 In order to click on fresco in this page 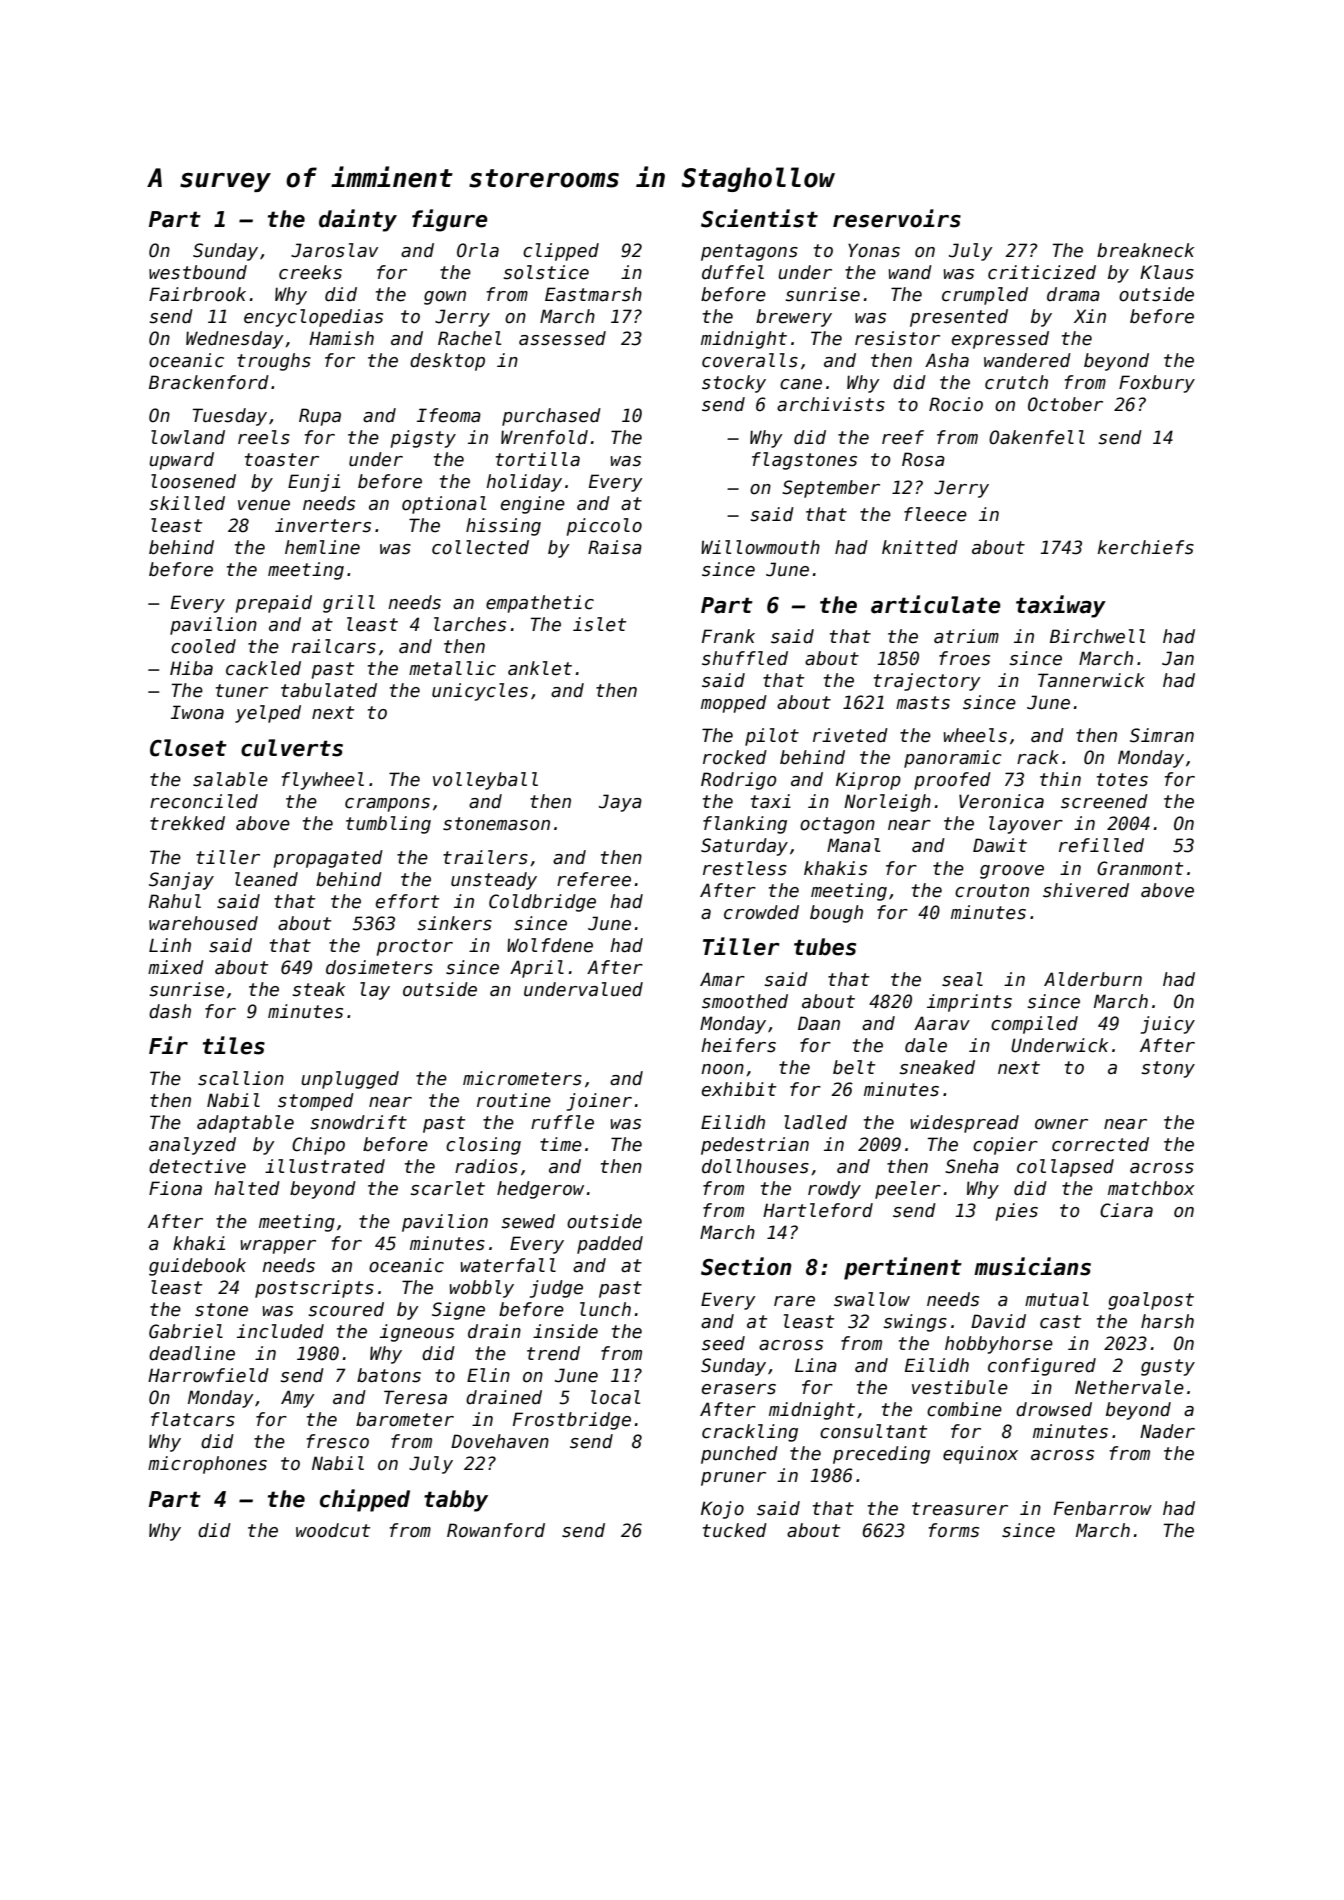, I will do `click(338, 1441)`.
